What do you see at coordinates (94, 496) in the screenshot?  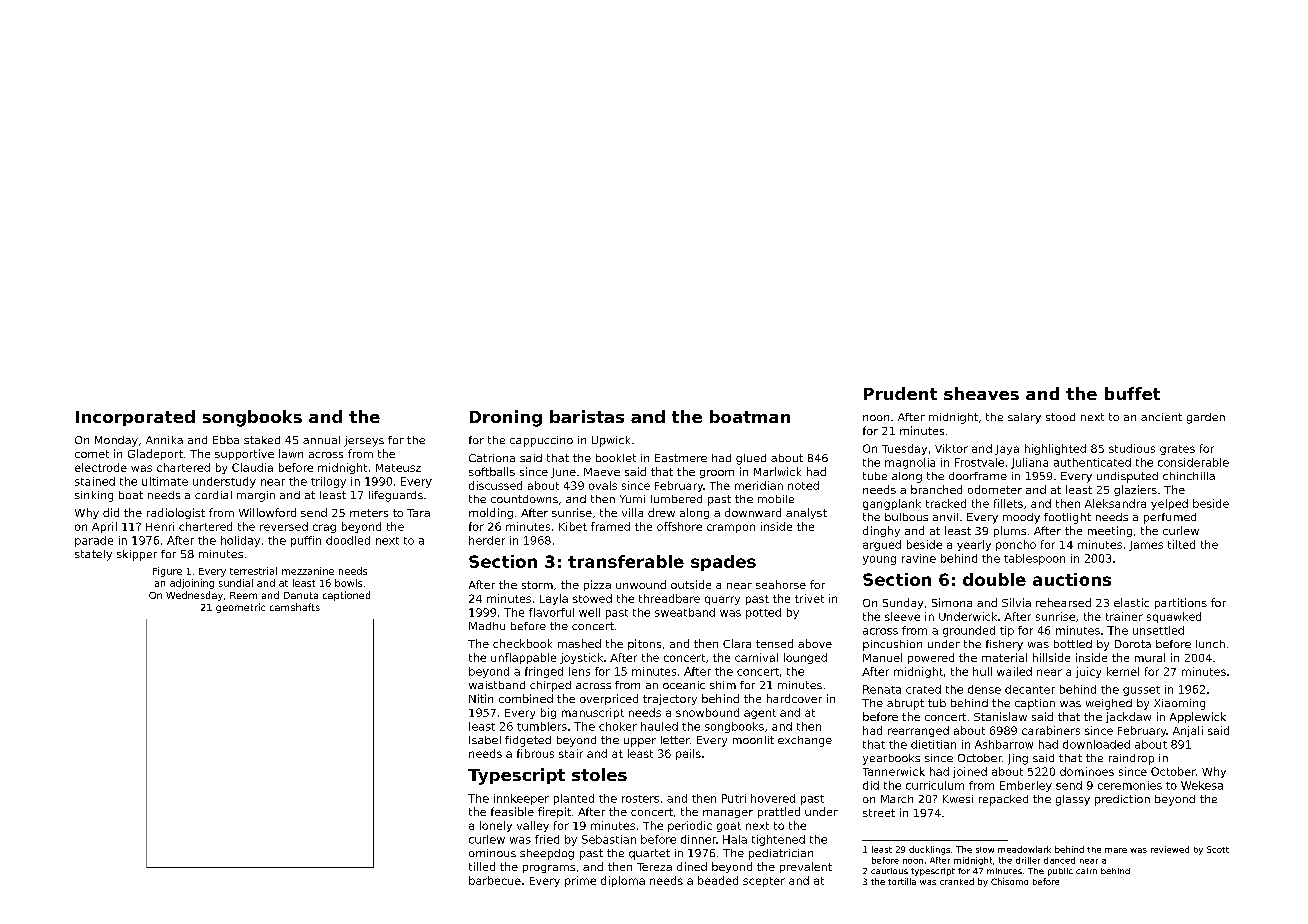 I see `sinking` at bounding box center [94, 496].
